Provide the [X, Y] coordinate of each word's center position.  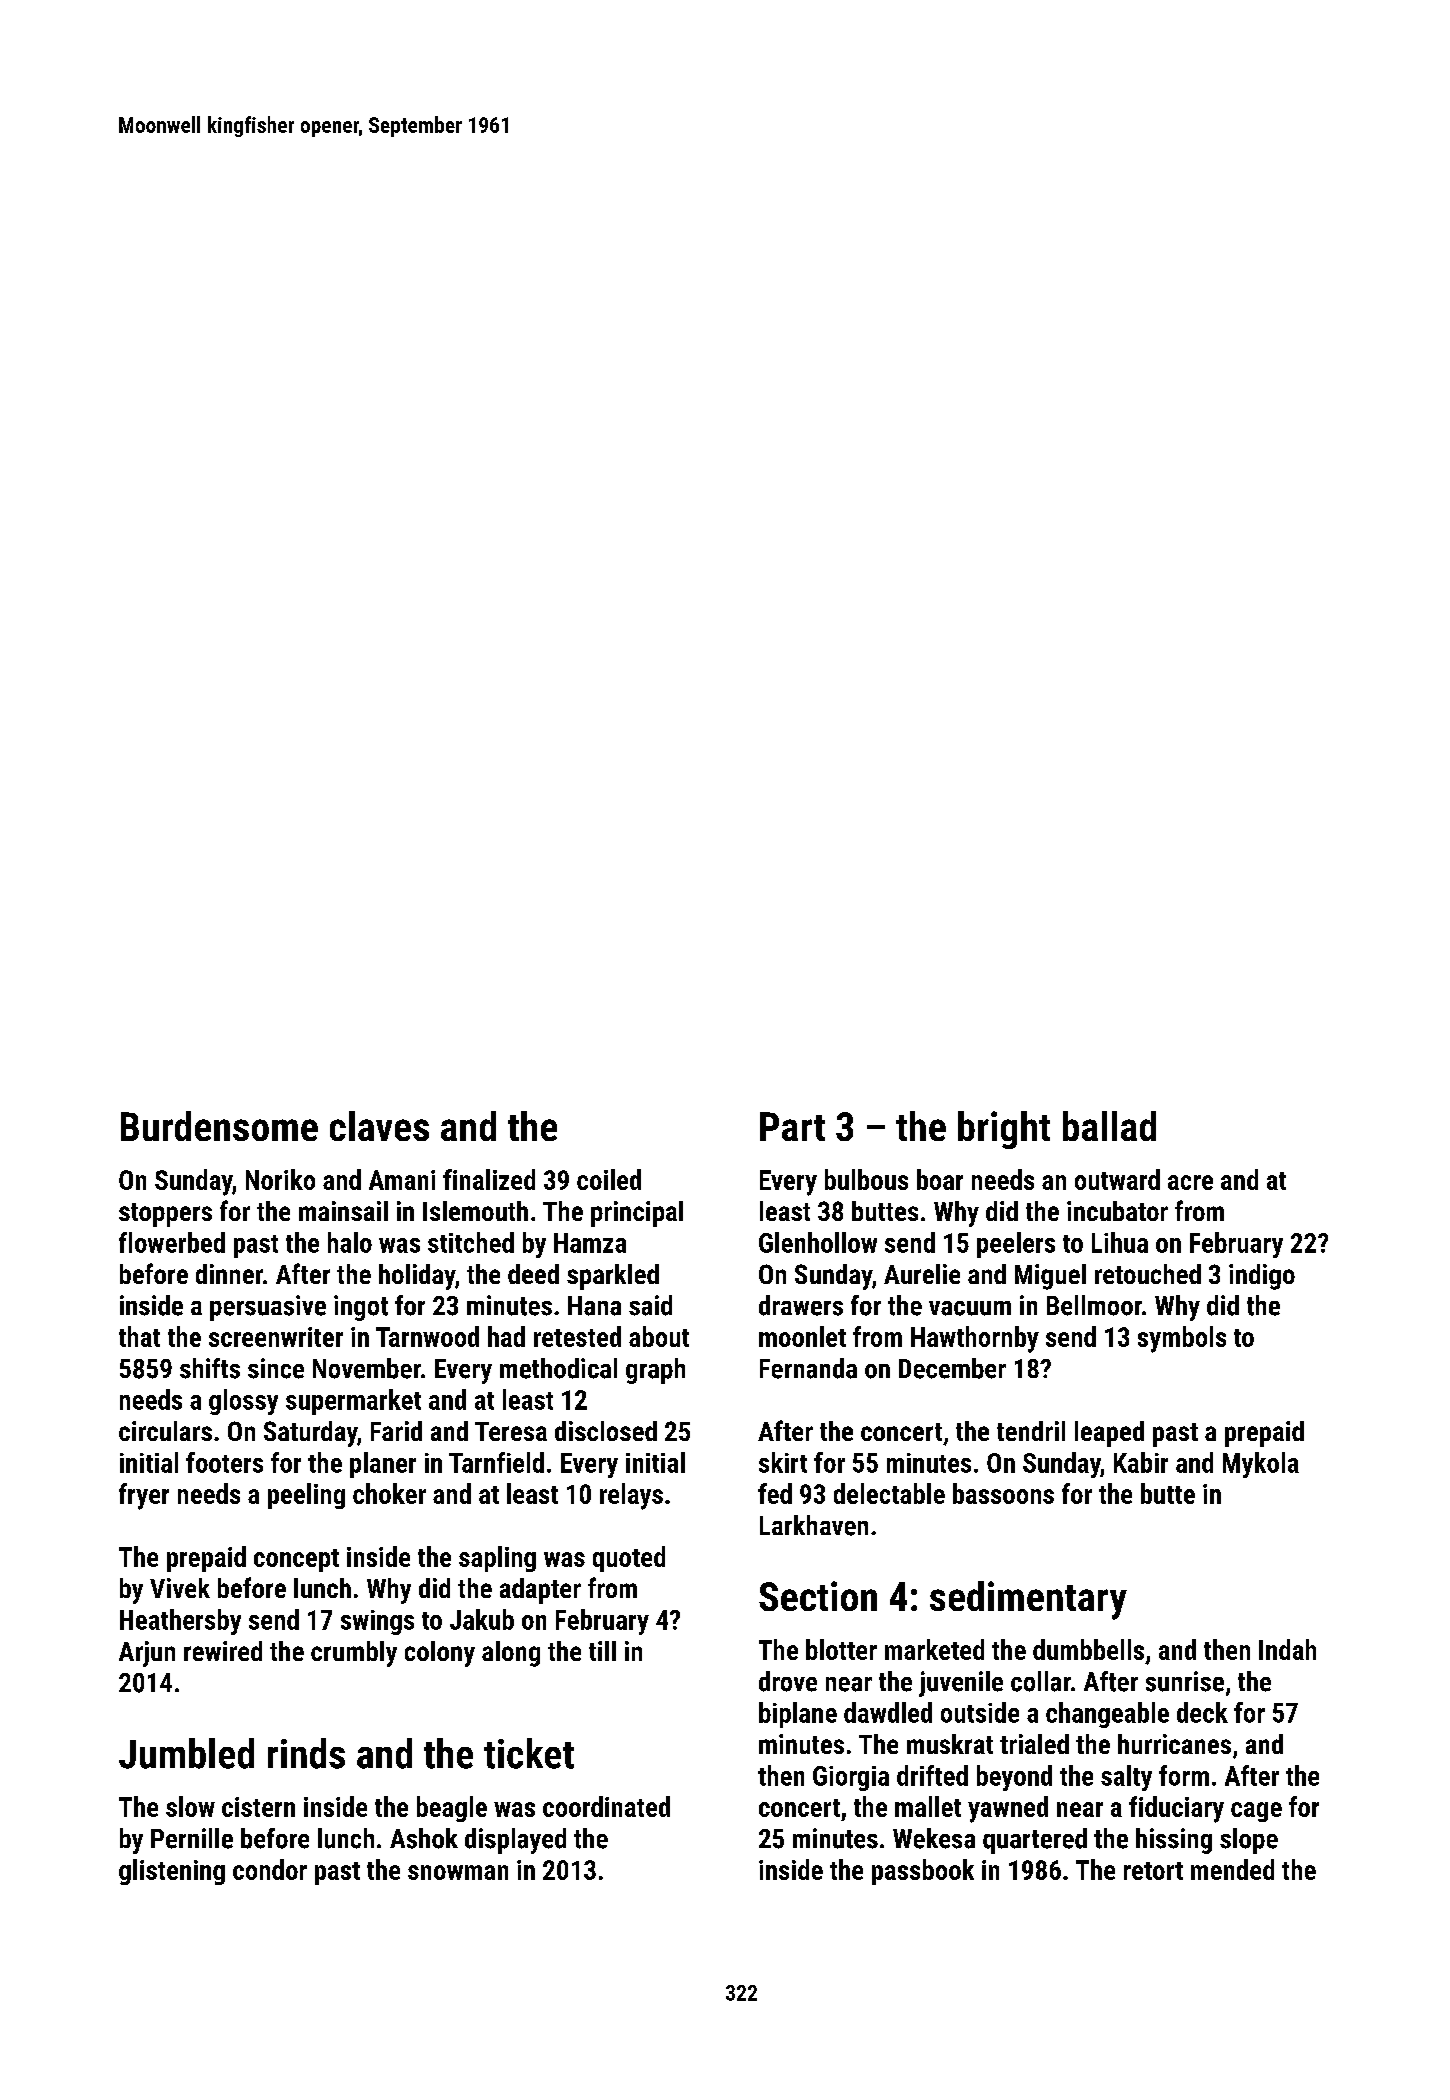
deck [1202, 1712]
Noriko [280, 1179]
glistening [172, 1872]
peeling [306, 1496]
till [602, 1651]
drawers [801, 1305]
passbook [923, 1872]
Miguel [1050, 1277]
